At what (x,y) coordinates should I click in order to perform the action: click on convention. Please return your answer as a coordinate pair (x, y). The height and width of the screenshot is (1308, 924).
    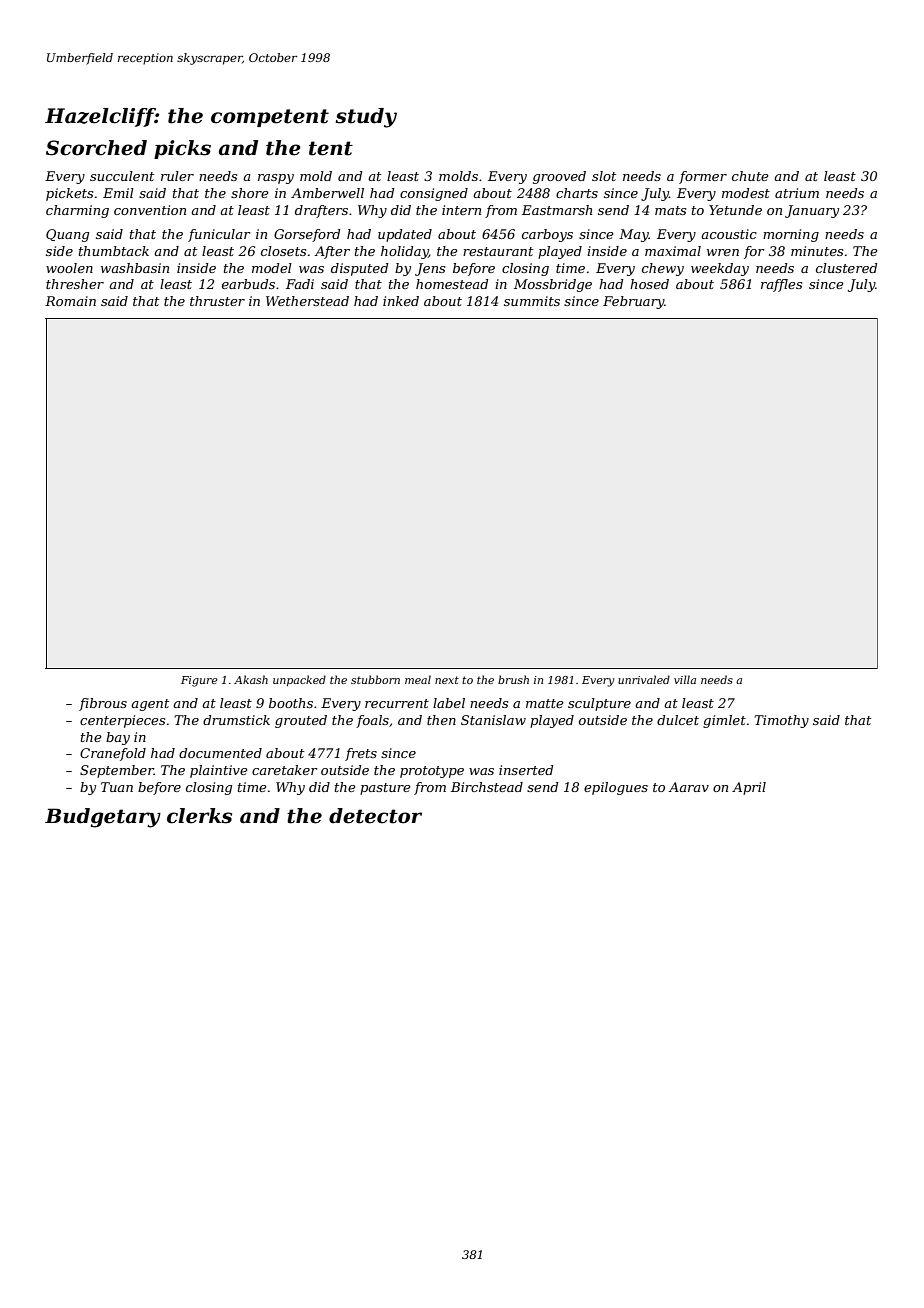
    Looking at the image, I should click on (150, 210).
